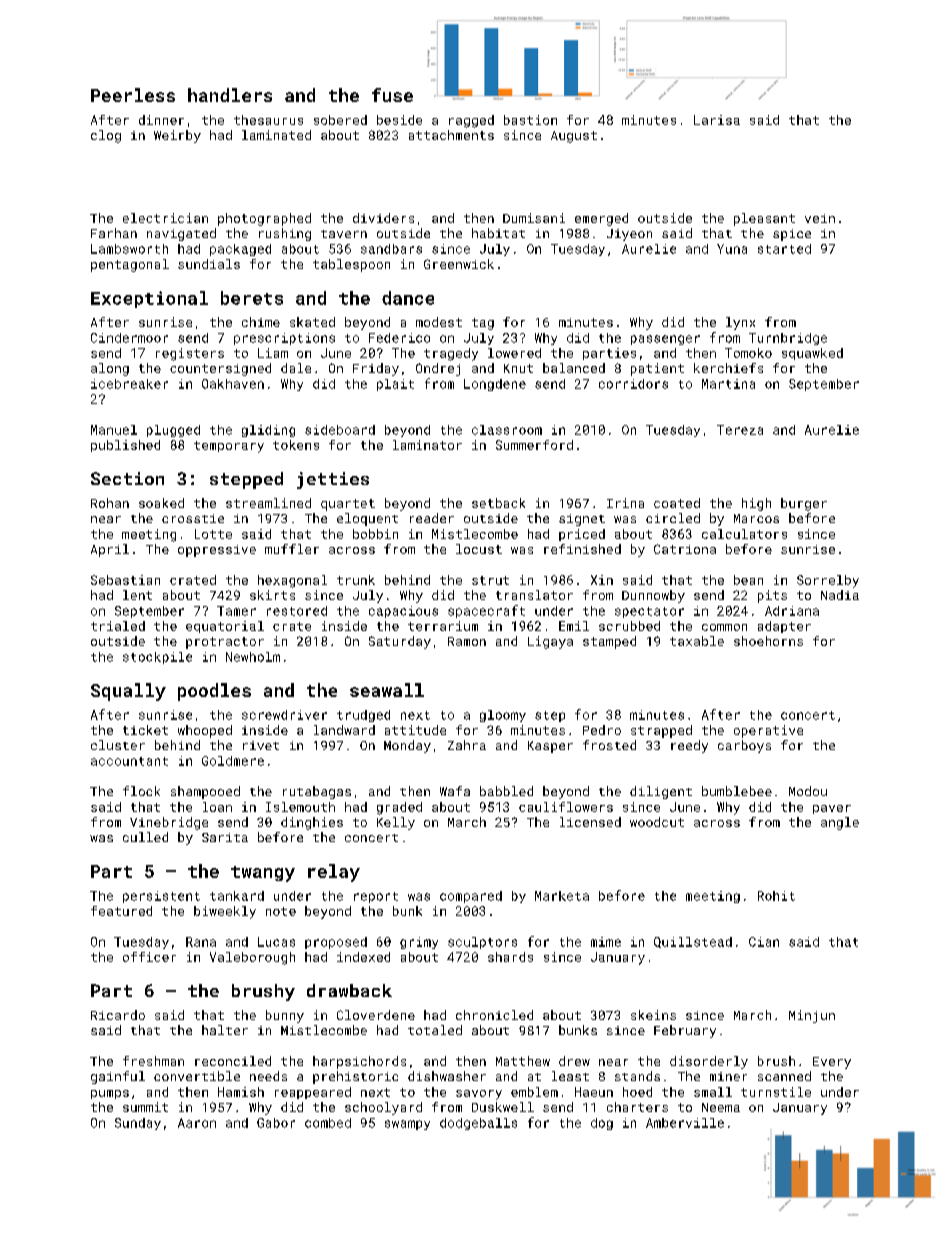 The height and width of the screenshot is (1233, 952). Describe the element at coordinates (804, 504) in the screenshot. I see `burger` at that location.
